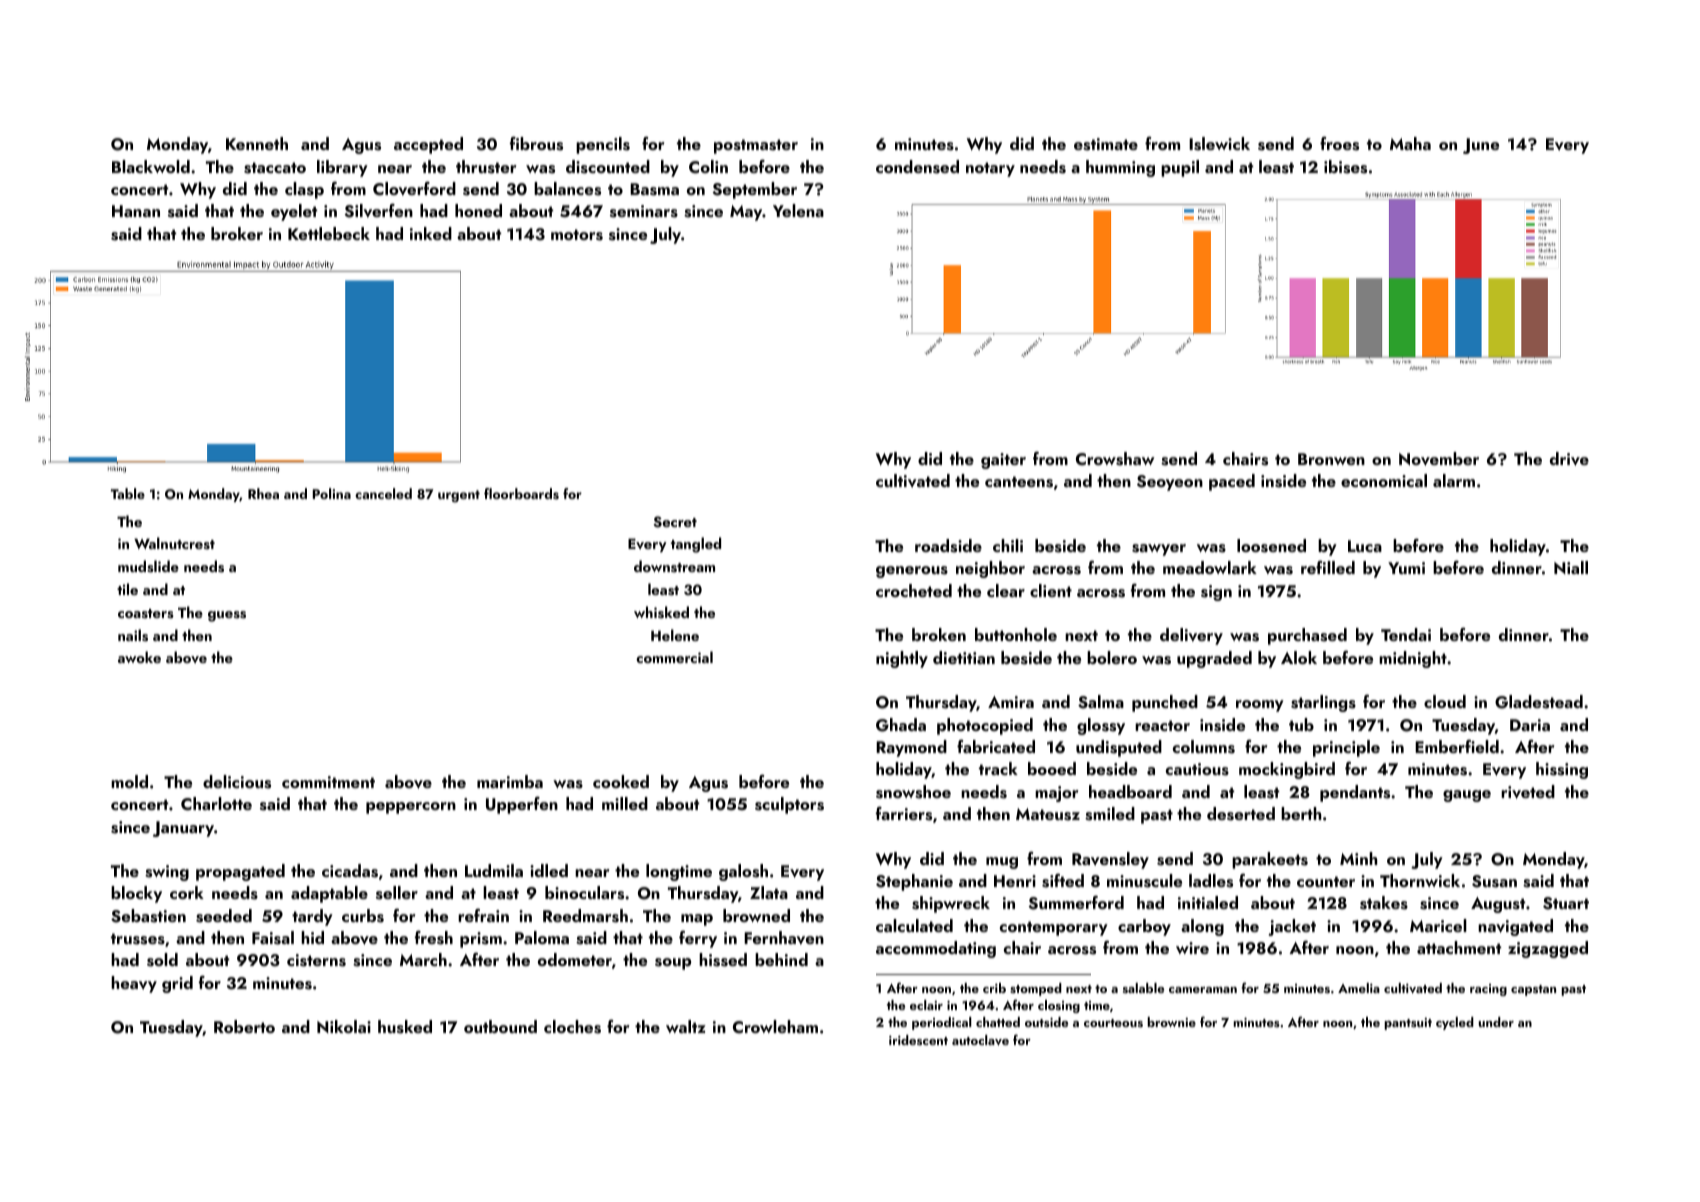 The height and width of the screenshot is (1202, 1700). What do you see at coordinates (1406, 568) in the screenshot?
I see `Yumi` at bounding box center [1406, 568].
